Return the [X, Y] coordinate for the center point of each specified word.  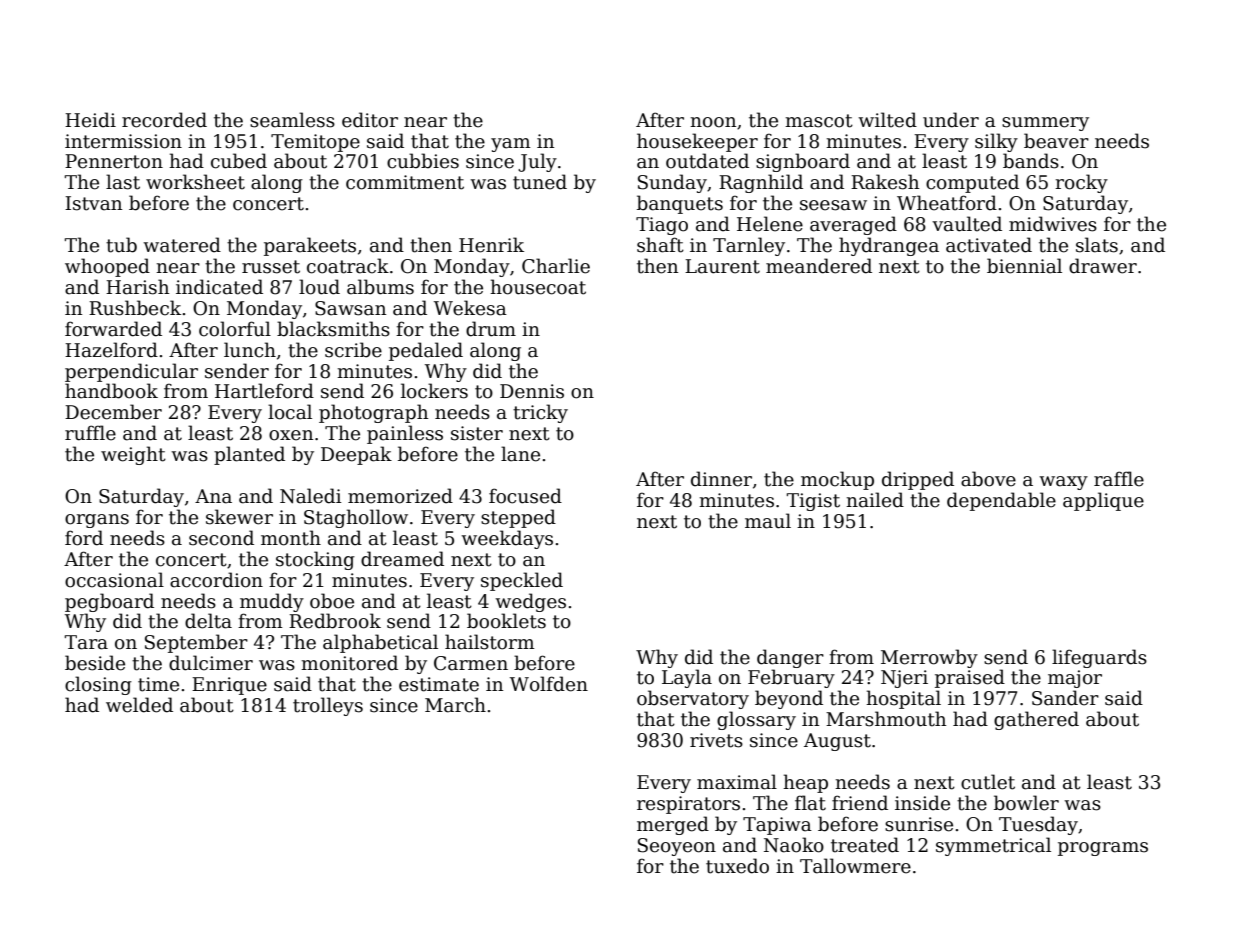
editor [370, 120]
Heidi [90, 120]
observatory [693, 699]
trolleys [328, 706]
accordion [216, 580]
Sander [1065, 698]
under [951, 120]
